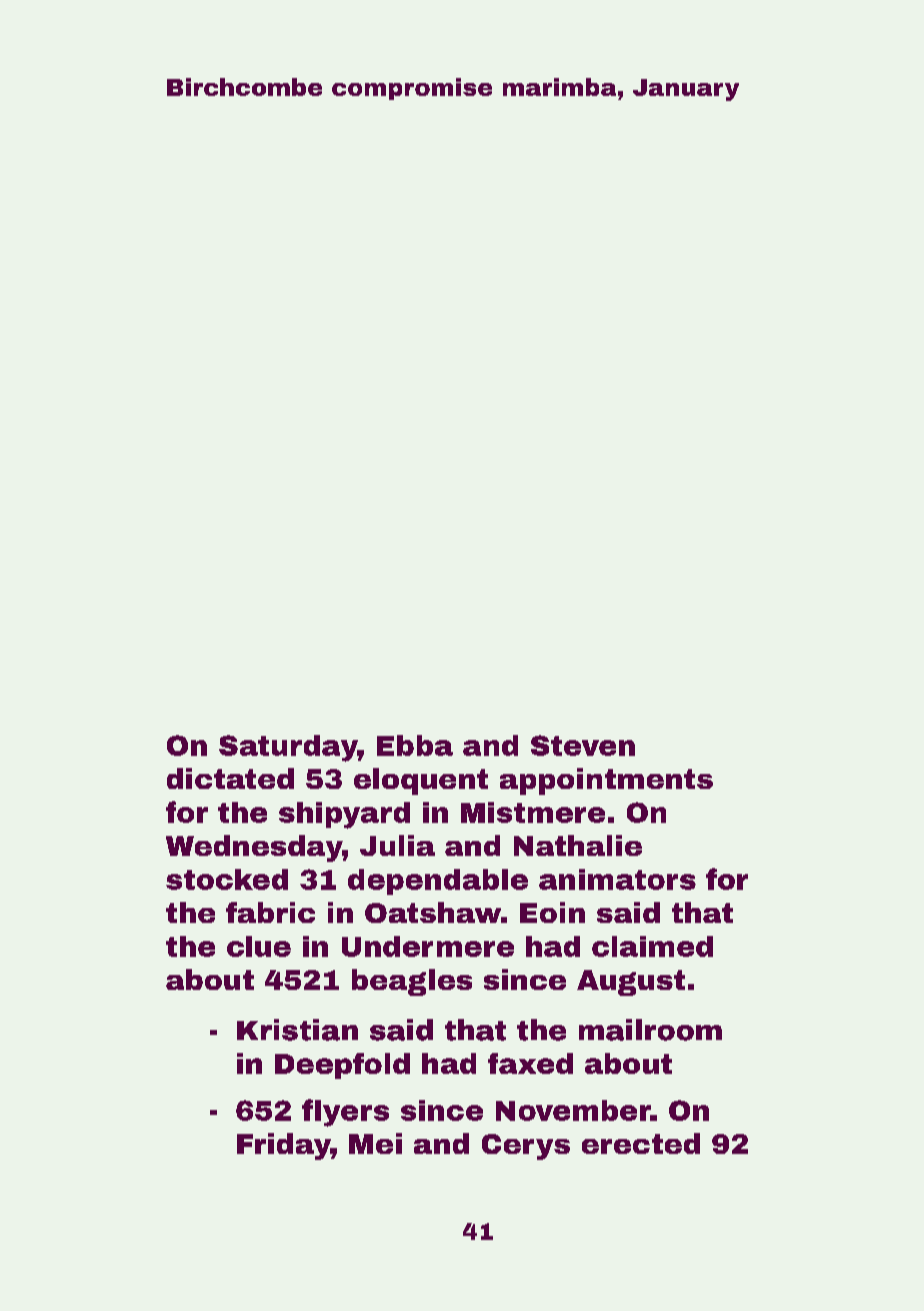 Image resolution: width=924 pixels, height=1311 pixels. What do you see at coordinates (583, 745) in the page?
I see `Steven` at bounding box center [583, 745].
